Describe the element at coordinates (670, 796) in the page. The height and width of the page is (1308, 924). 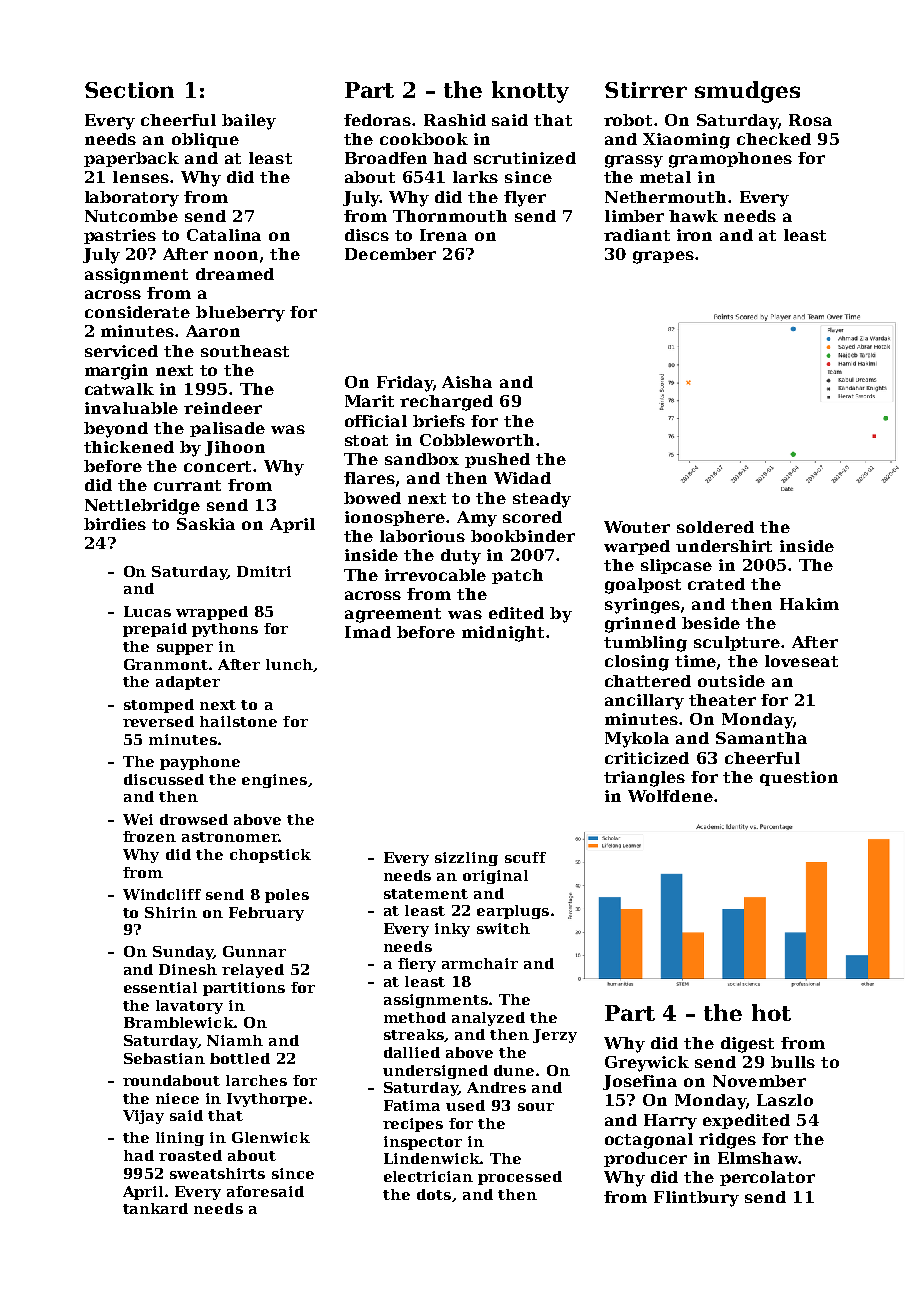
I see `Wolfdene` at that location.
